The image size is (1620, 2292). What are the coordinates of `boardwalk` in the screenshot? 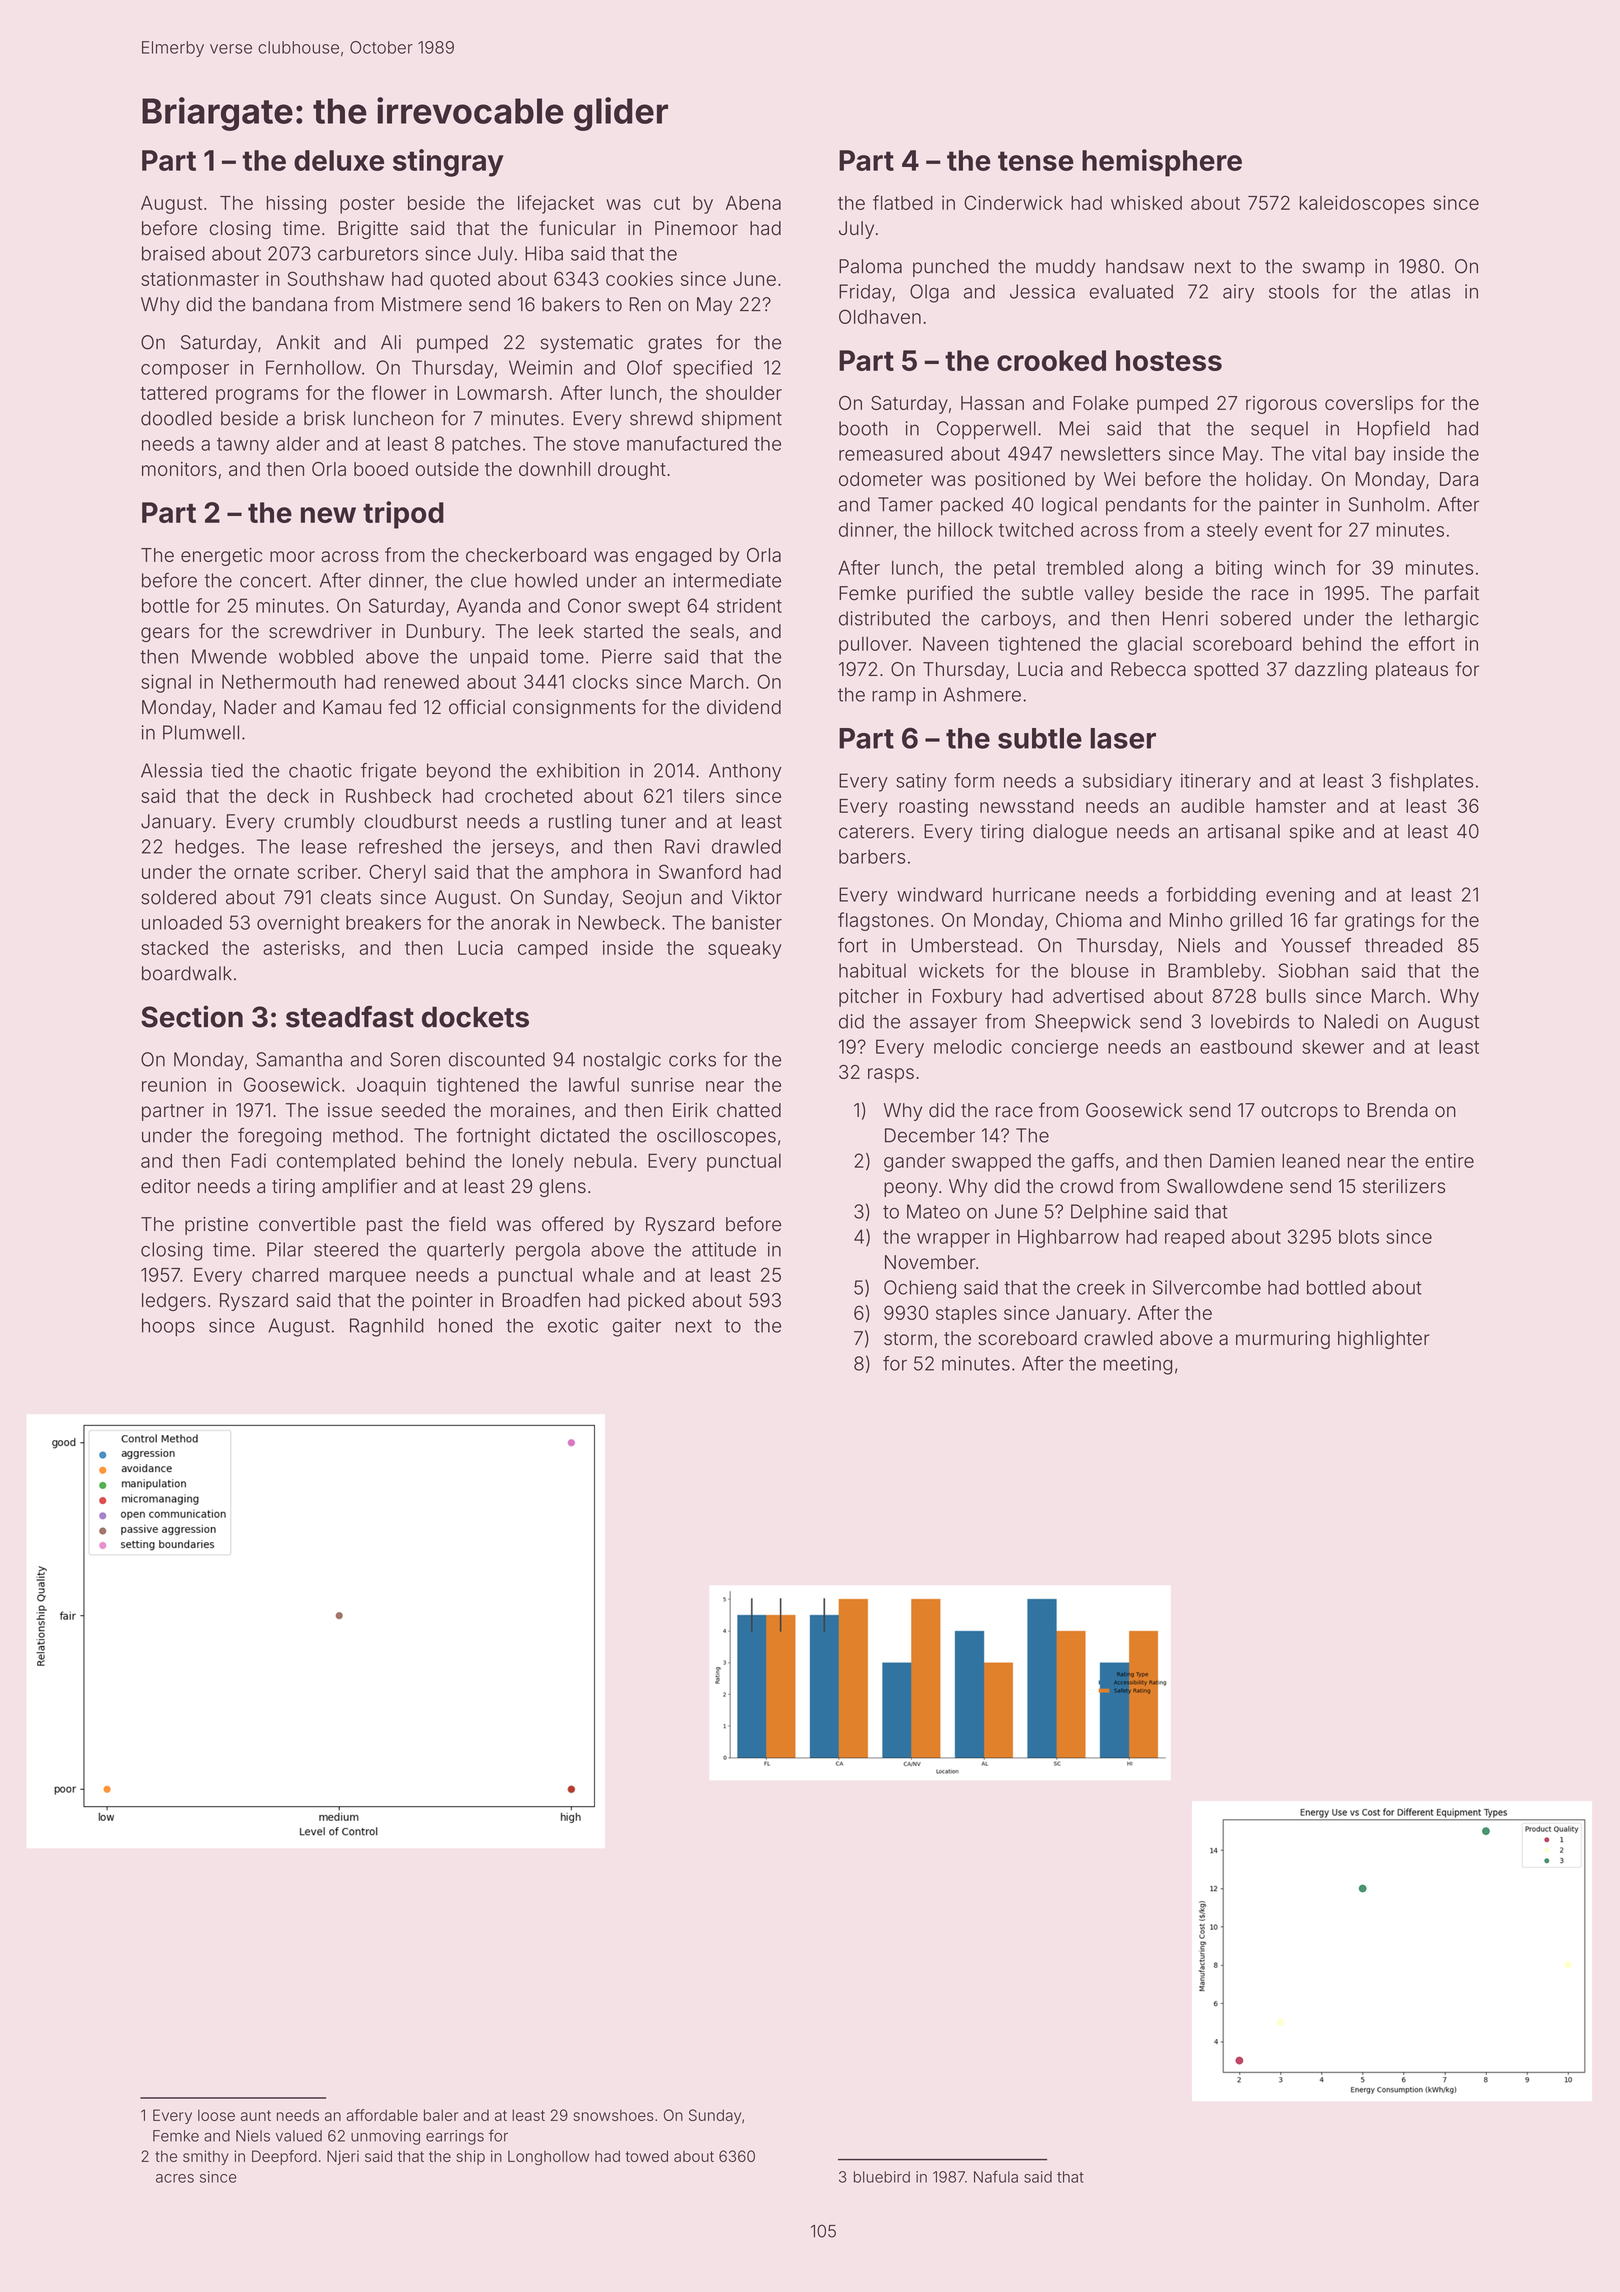 It's located at (187, 973).
